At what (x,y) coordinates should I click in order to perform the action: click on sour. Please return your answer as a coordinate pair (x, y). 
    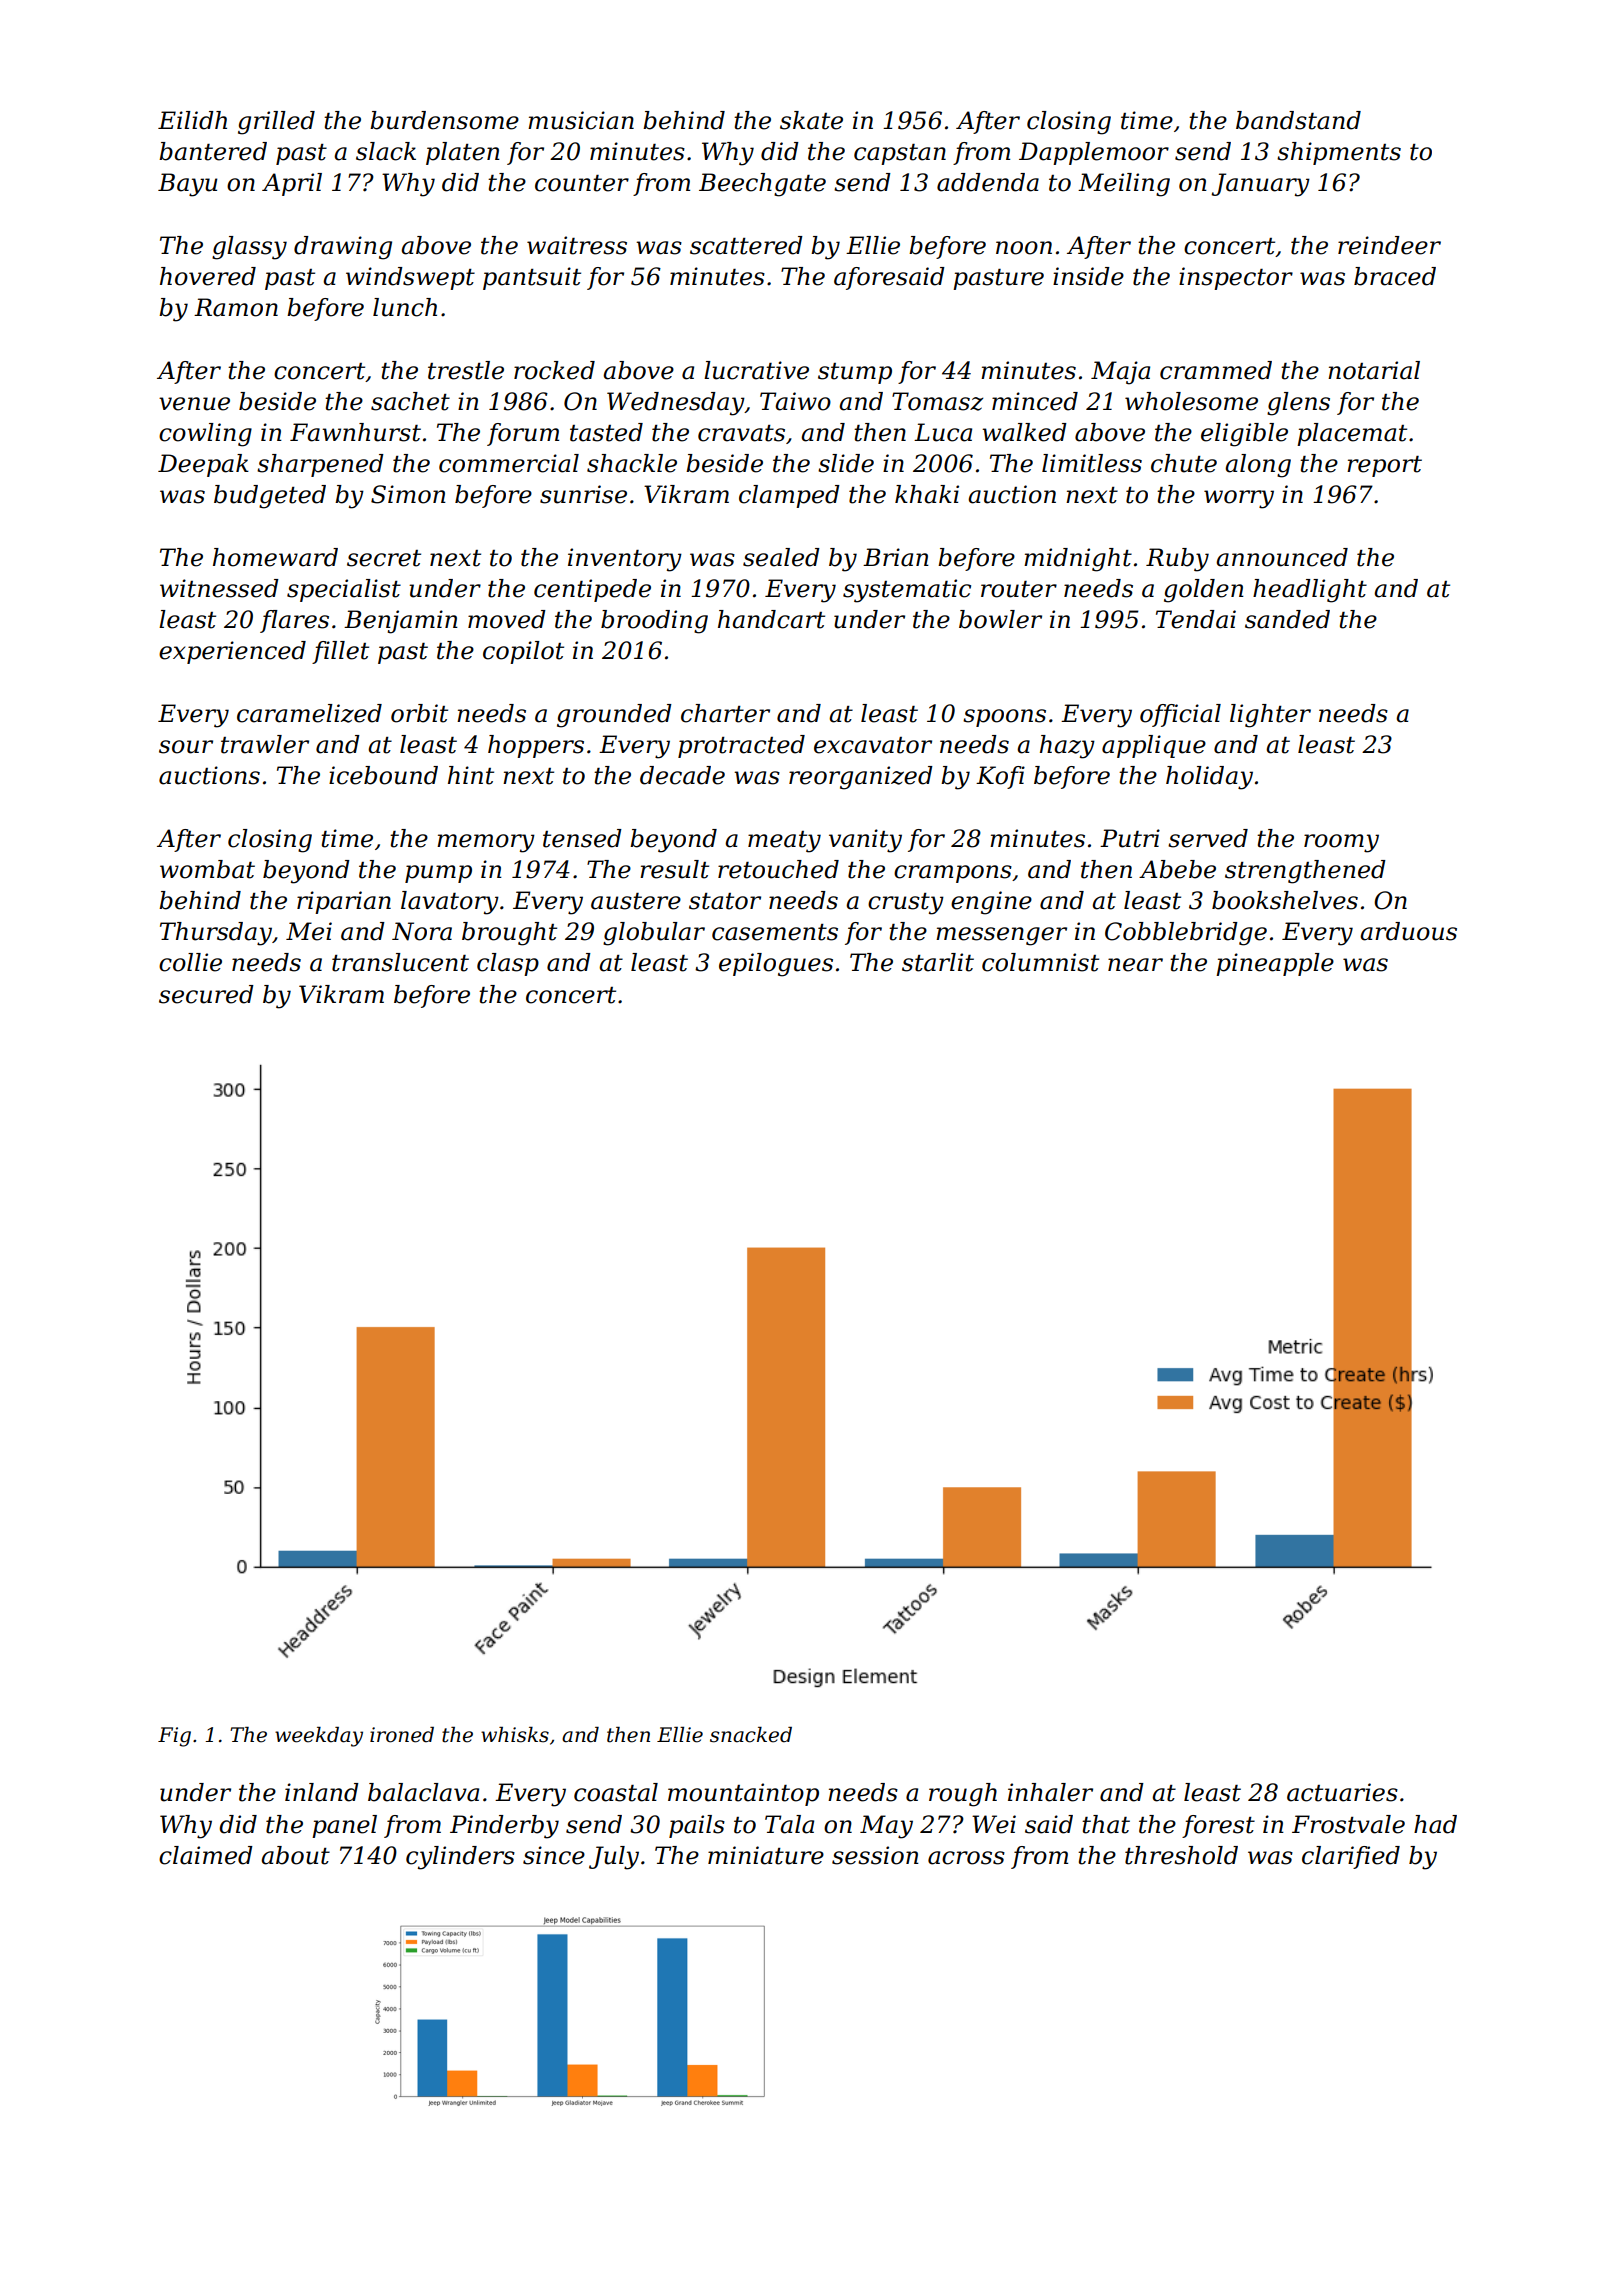
    Looking at the image, I should click on (186, 747).
